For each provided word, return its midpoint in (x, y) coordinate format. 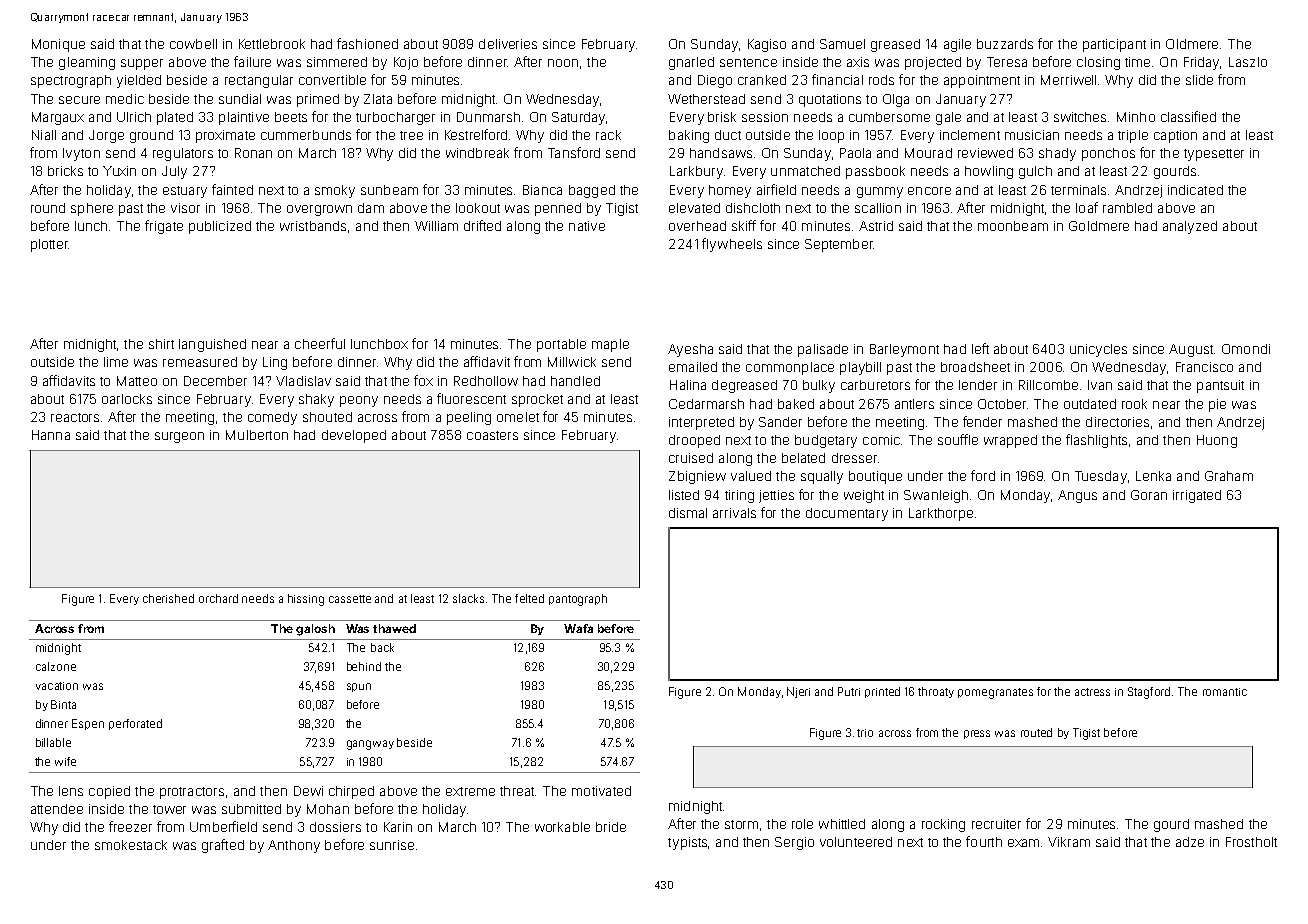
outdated (1090, 404)
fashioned (367, 43)
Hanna (51, 435)
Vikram (1069, 842)
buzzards (1005, 44)
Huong (1217, 441)
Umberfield (223, 826)
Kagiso (767, 45)
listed (684, 495)
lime (116, 362)
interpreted (701, 423)
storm (741, 824)
